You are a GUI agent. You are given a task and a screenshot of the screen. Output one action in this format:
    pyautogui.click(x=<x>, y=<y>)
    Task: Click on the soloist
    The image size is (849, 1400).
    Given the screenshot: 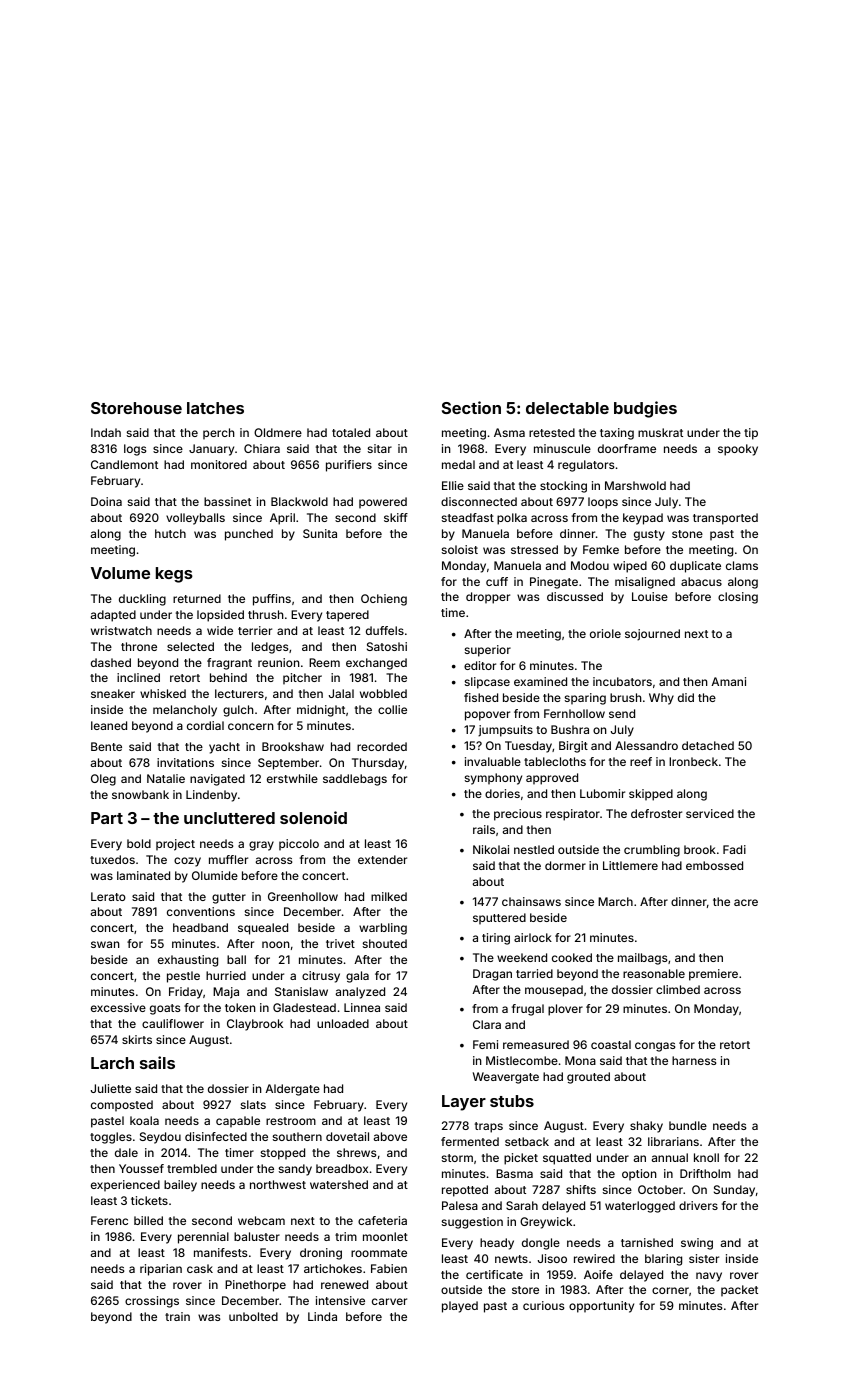 What is the action you would take?
    pyautogui.click(x=460, y=549)
